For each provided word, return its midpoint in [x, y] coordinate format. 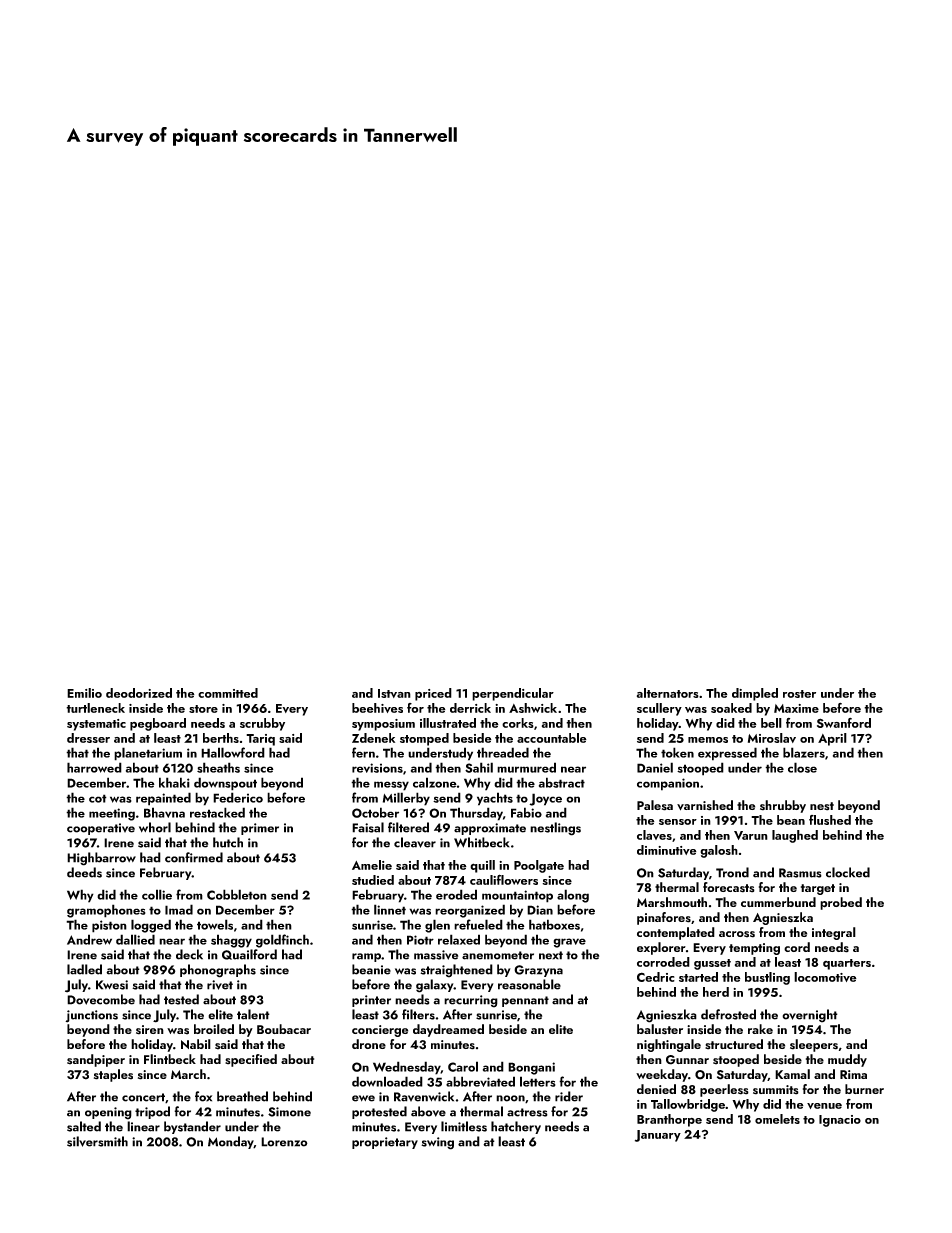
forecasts [729, 887]
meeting [112, 814]
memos [708, 740]
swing [437, 1143]
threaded [503, 752]
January [658, 1136]
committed [228, 693]
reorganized [470, 911]
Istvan [394, 693]
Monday [231, 1142]
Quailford [249, 954]
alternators [668, 693]
